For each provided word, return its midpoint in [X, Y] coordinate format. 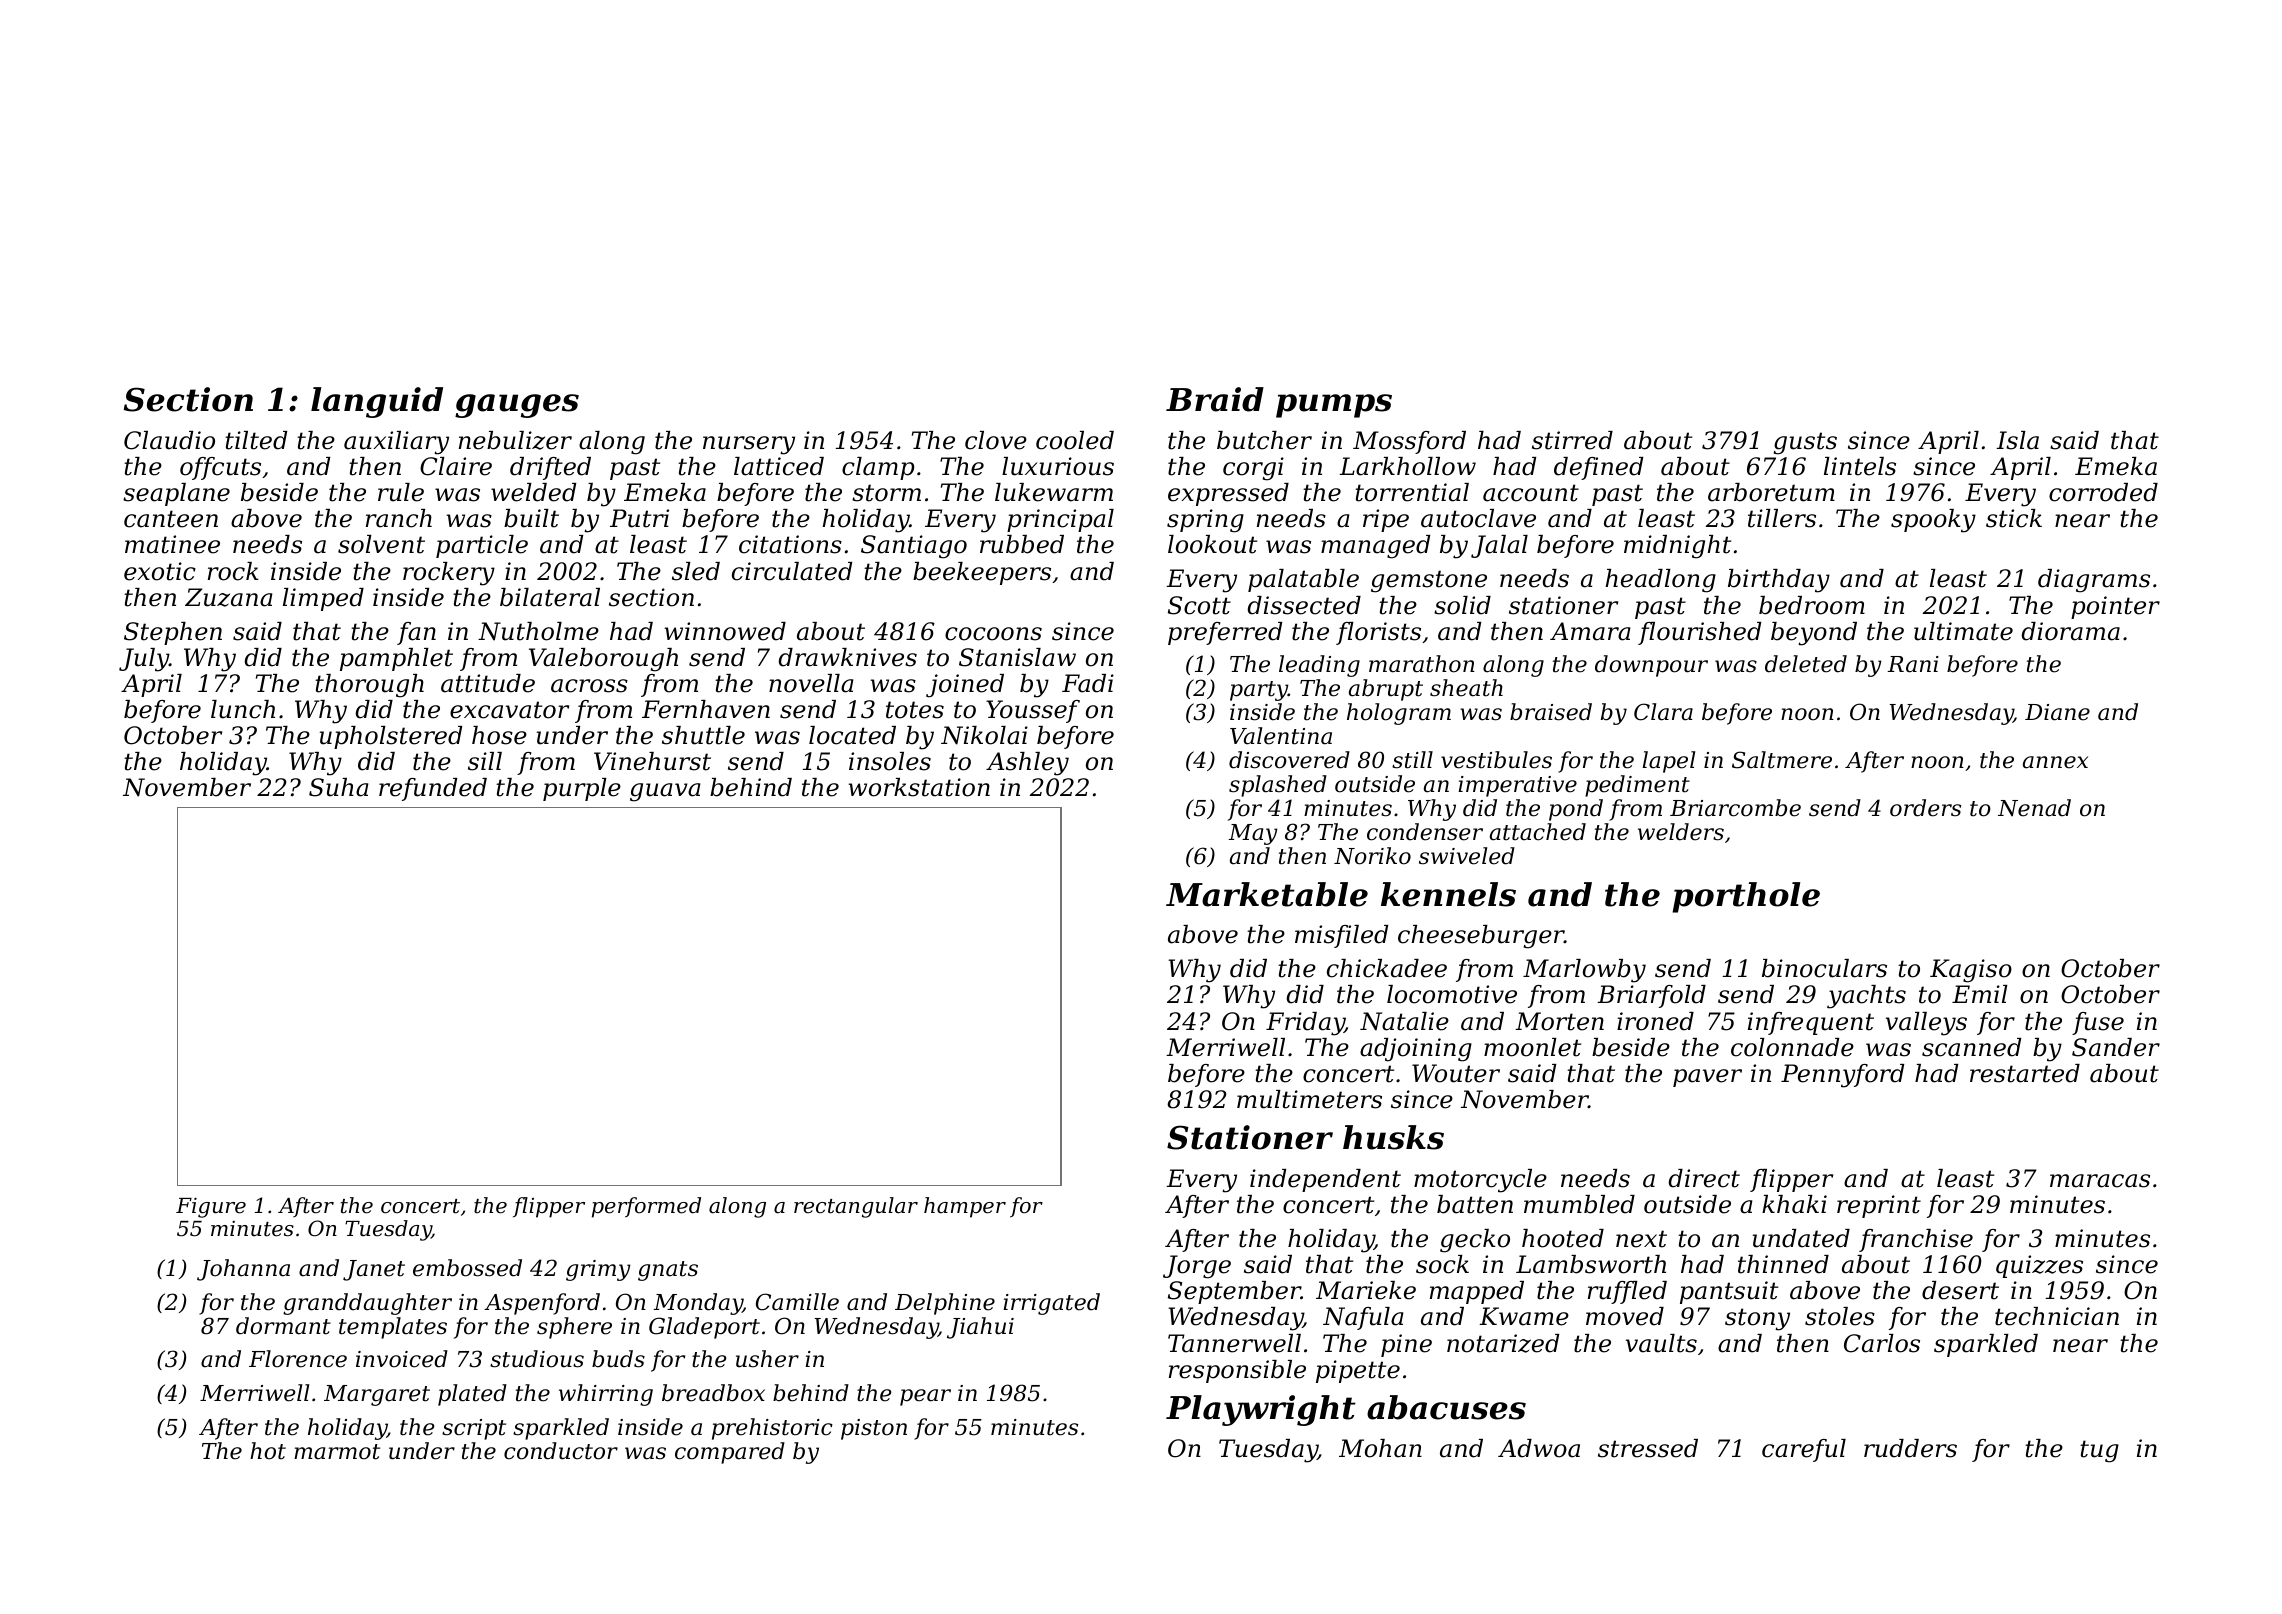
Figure [211, 1207]
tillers [1782, 518]
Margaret [377, 1395]
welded [533, 492]
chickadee [1387, 968]
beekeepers [982, 573]
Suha [339, 787]
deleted [1806, 664]
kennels [1448, 894]
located [852, 735]
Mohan [1380, 1448]
